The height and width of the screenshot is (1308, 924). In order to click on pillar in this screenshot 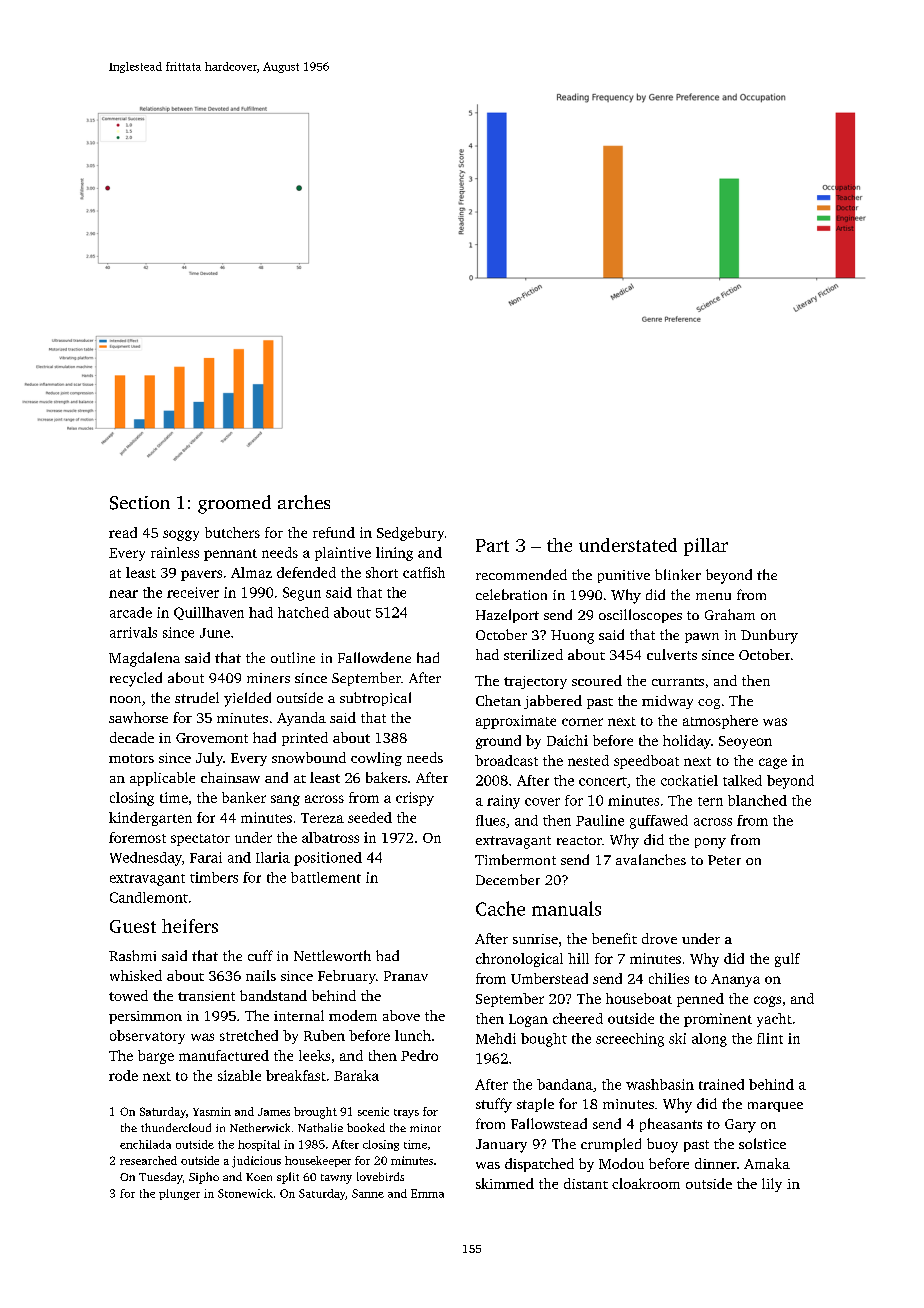, I will do `click(706, 547)`.
